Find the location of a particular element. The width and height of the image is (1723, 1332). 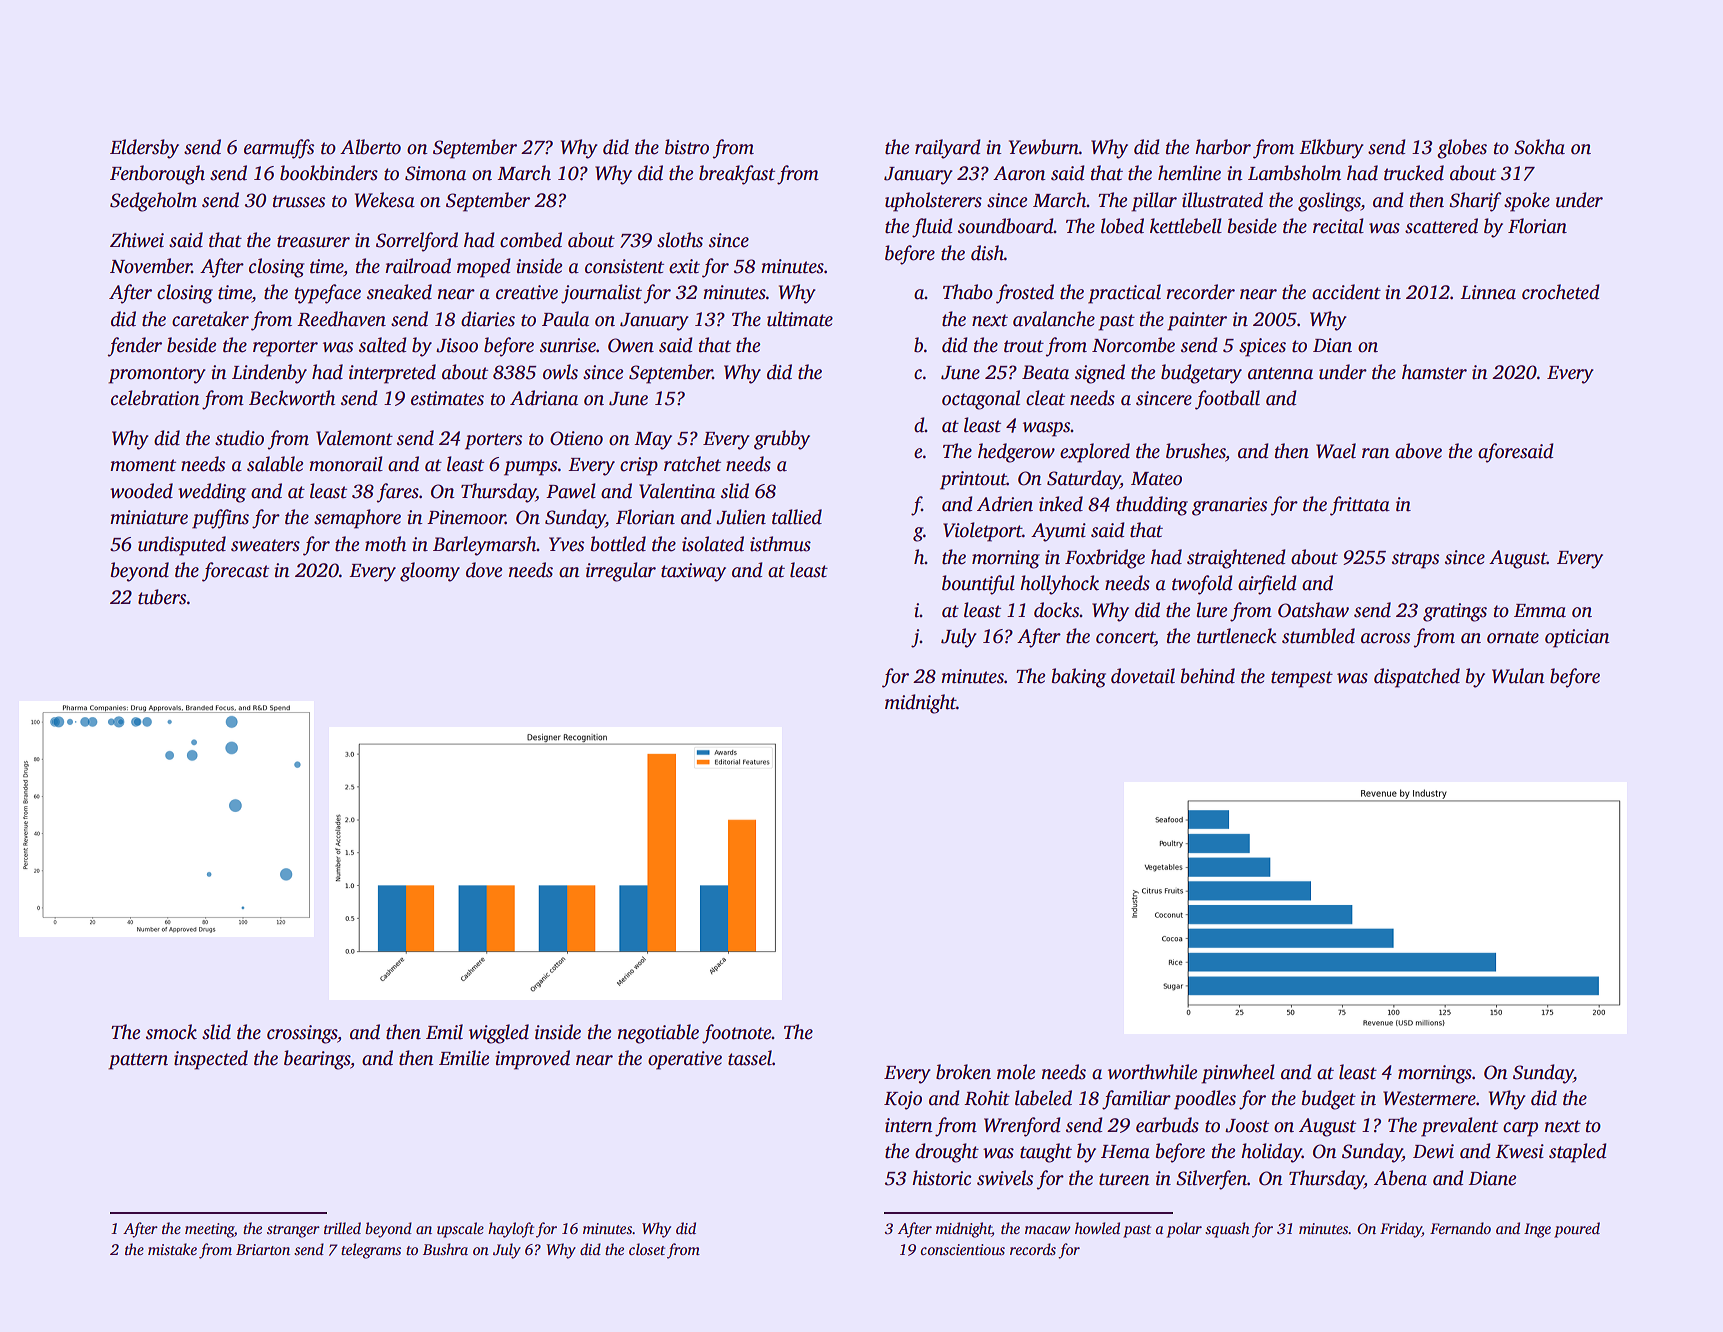

exit is located at coordinates (684, 266).
